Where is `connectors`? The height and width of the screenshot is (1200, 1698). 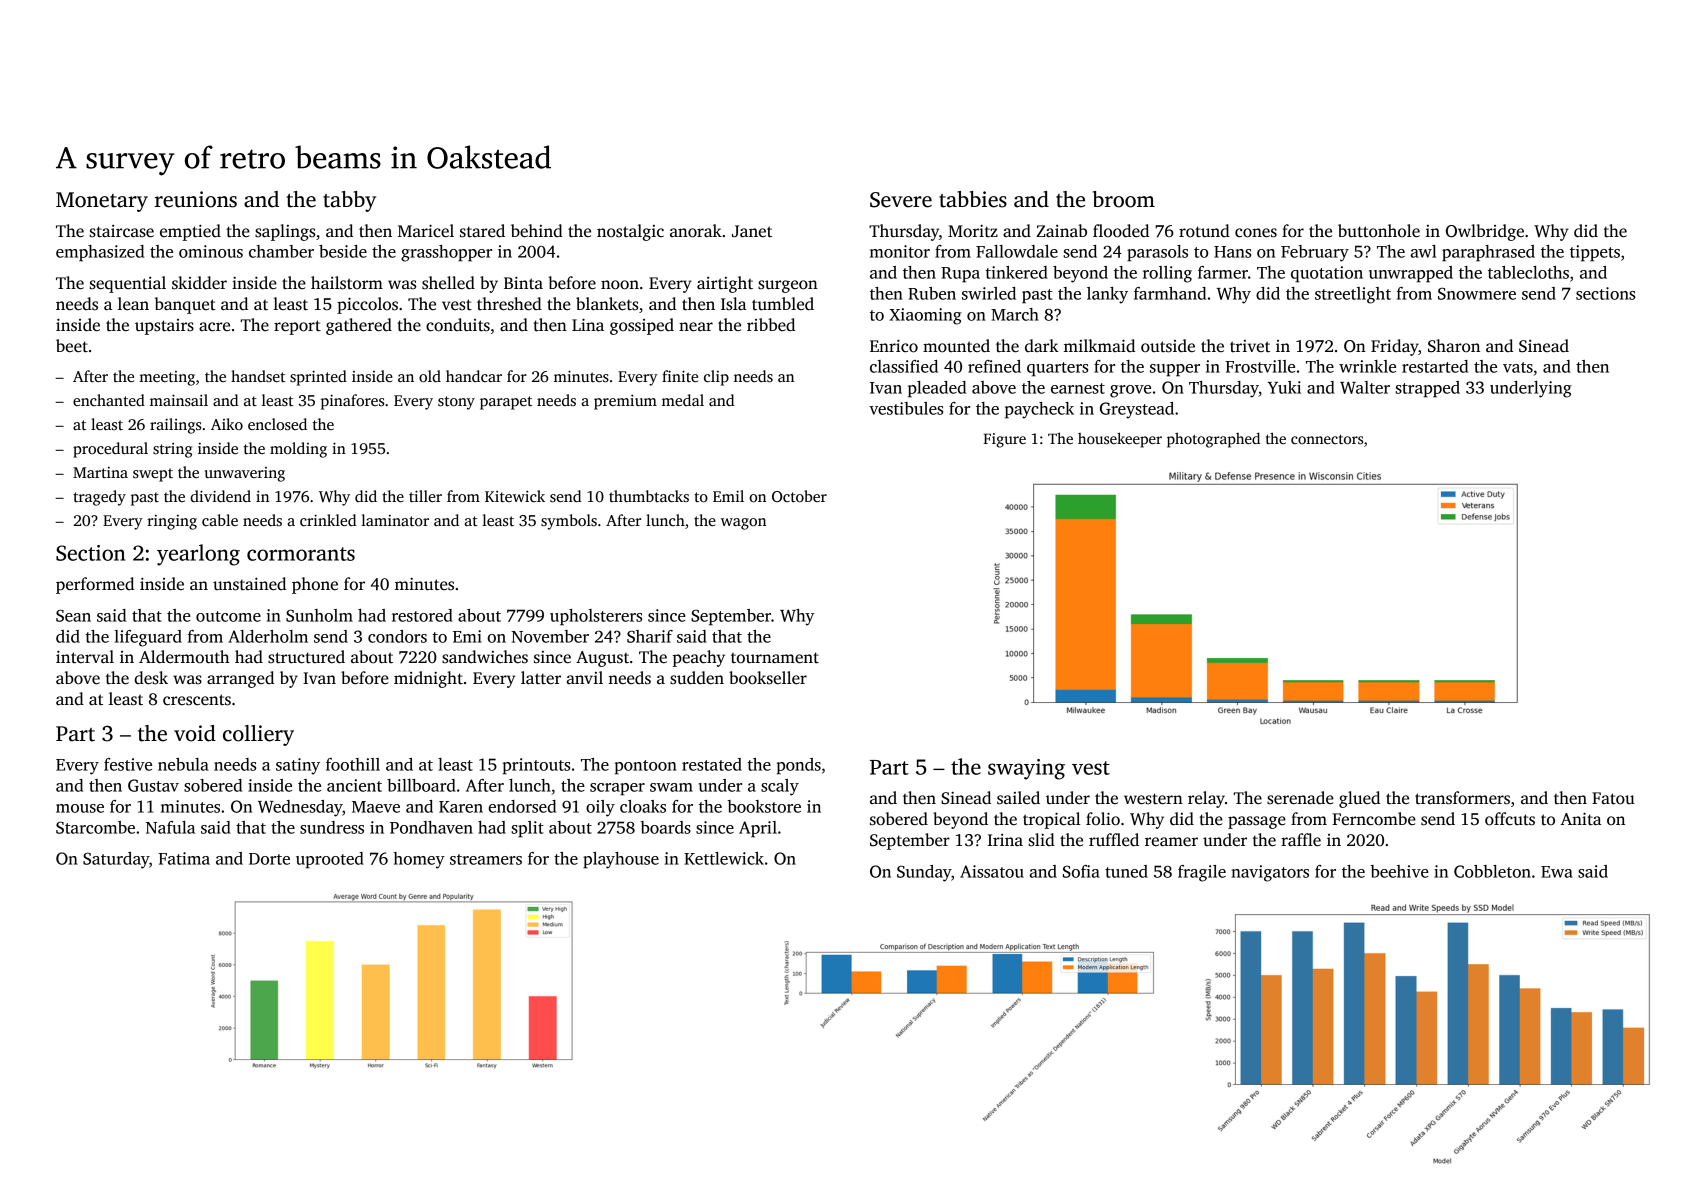
connectors is located at coordinates (1327, 439).
